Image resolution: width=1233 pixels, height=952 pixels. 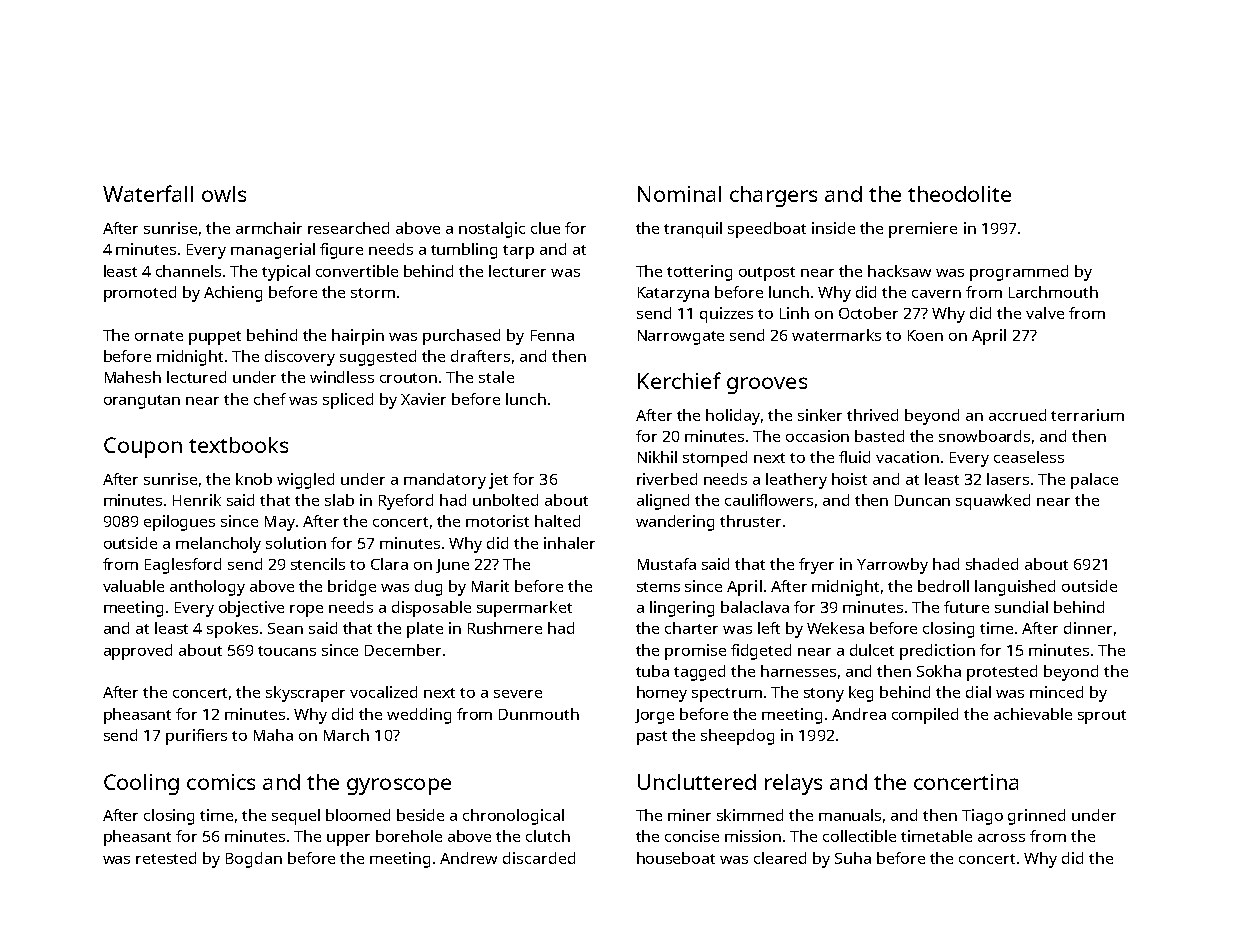 I want to click on theodolite, so click(x=959, y=194).
